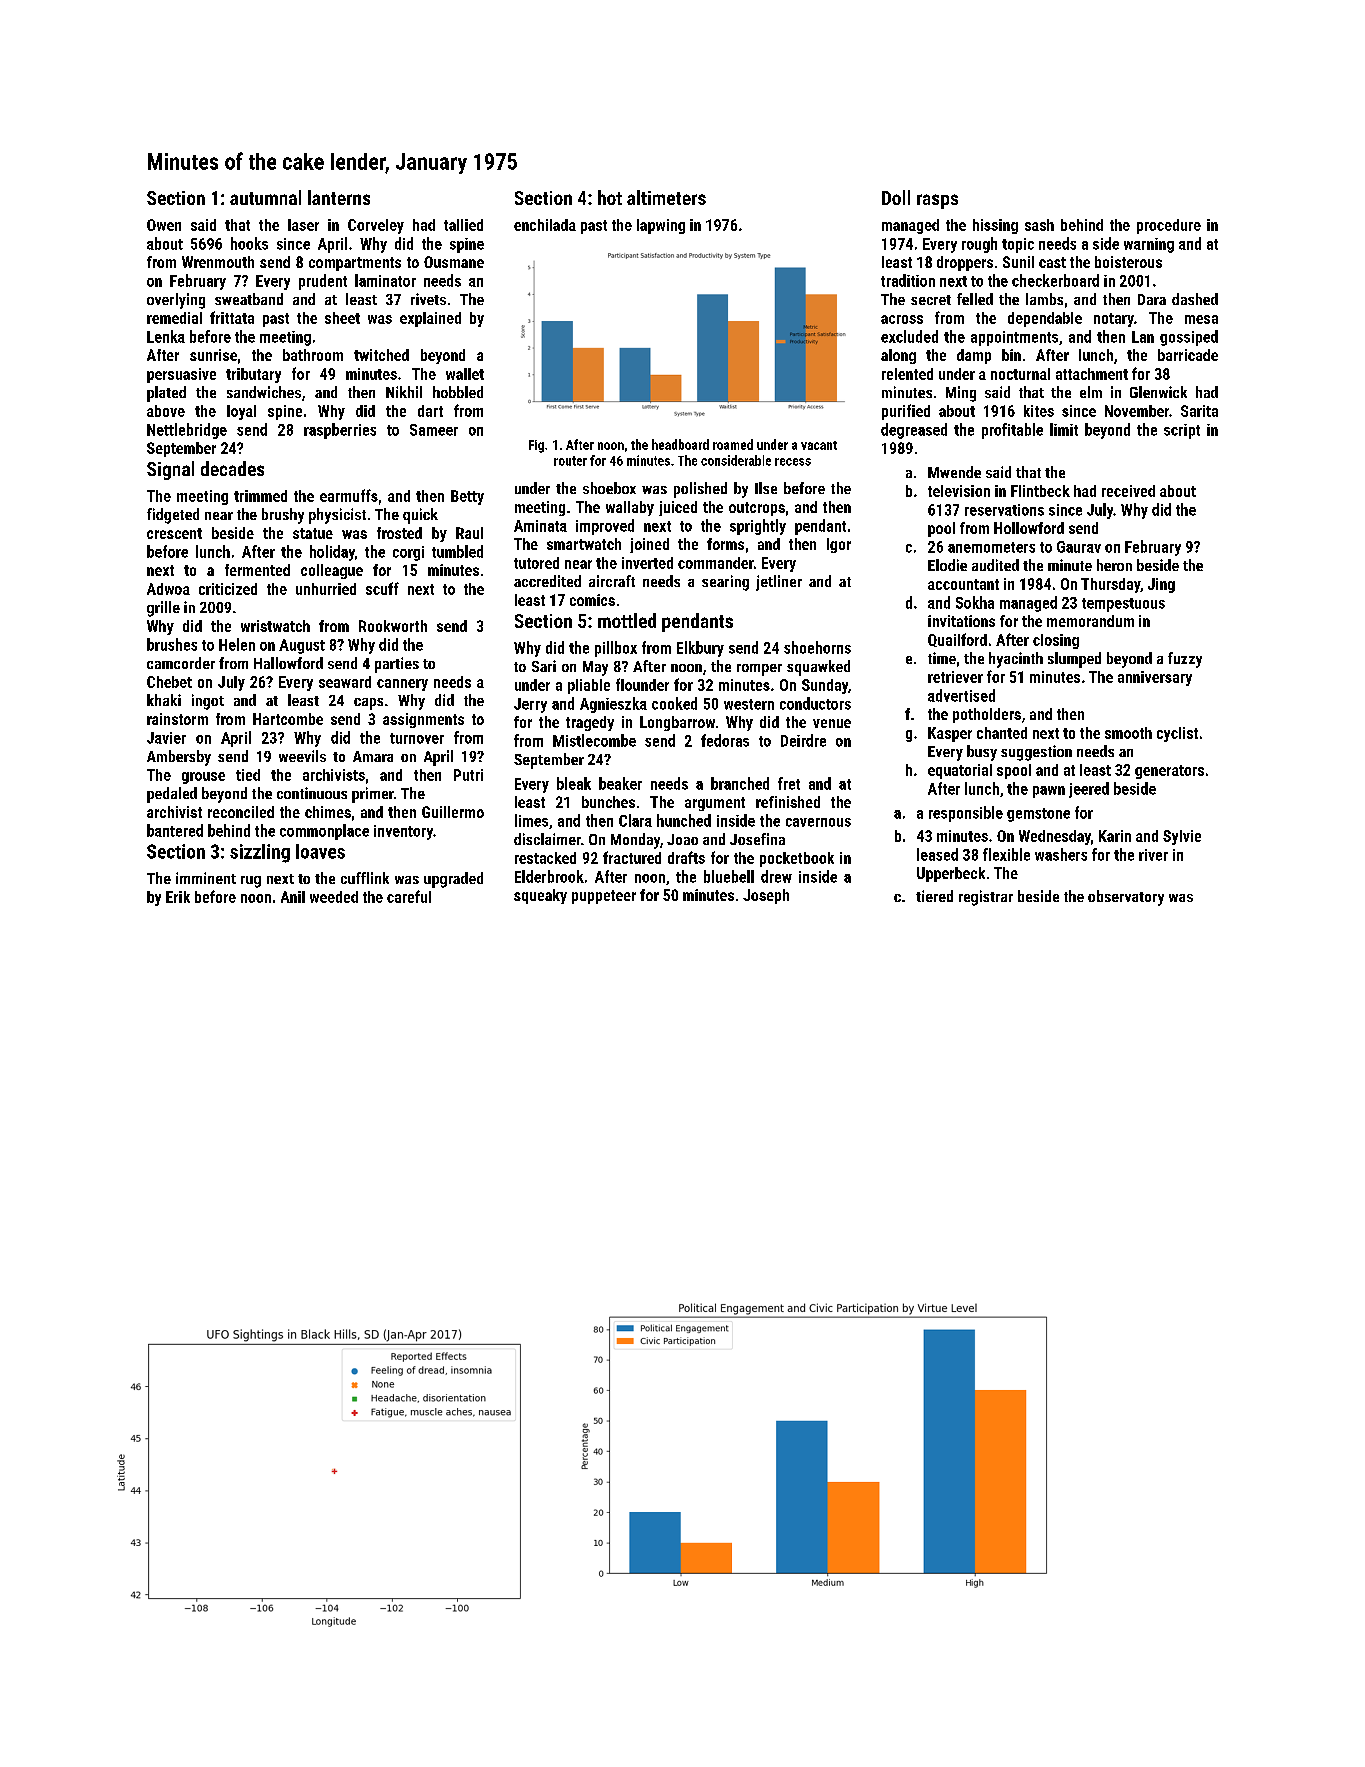  Describe the element at coordinates (1169, 226) in the image. I see `procedure` at that location.
